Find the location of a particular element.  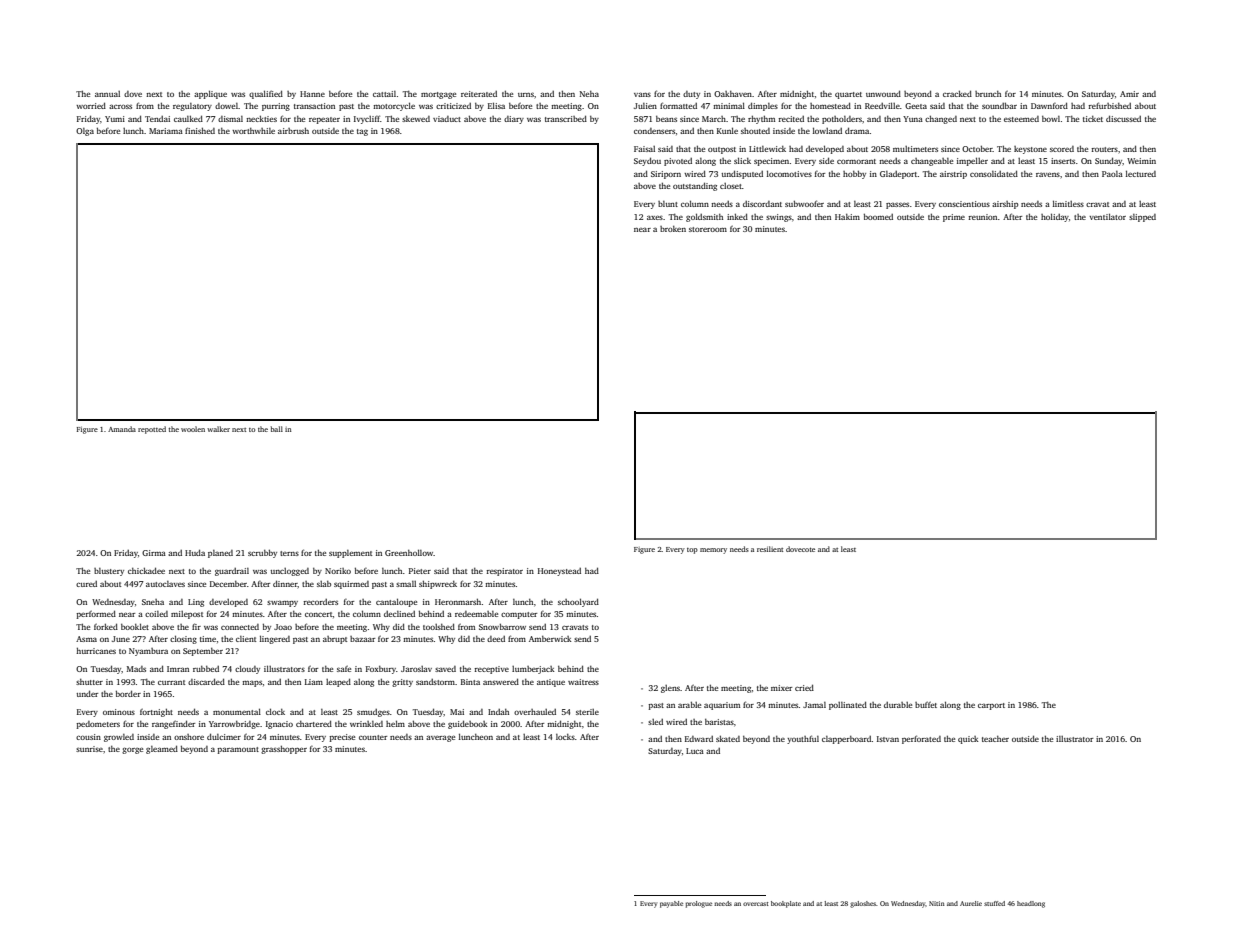

top is located at coordinates (692, 551).
